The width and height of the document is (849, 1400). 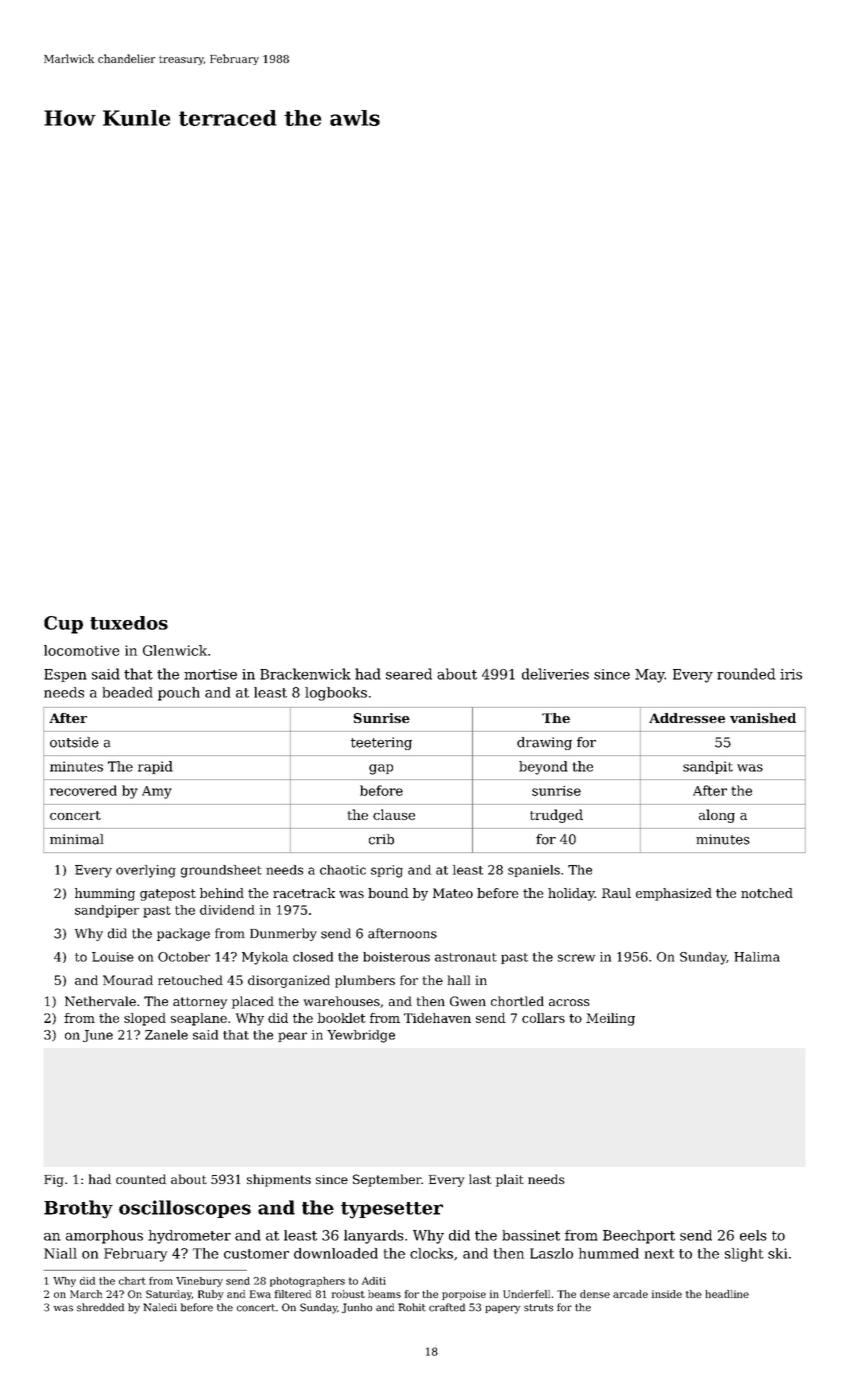 What do you see at coordinates (544, 743) in the document?
I see `drawing` at bounding box center [544, 743].
